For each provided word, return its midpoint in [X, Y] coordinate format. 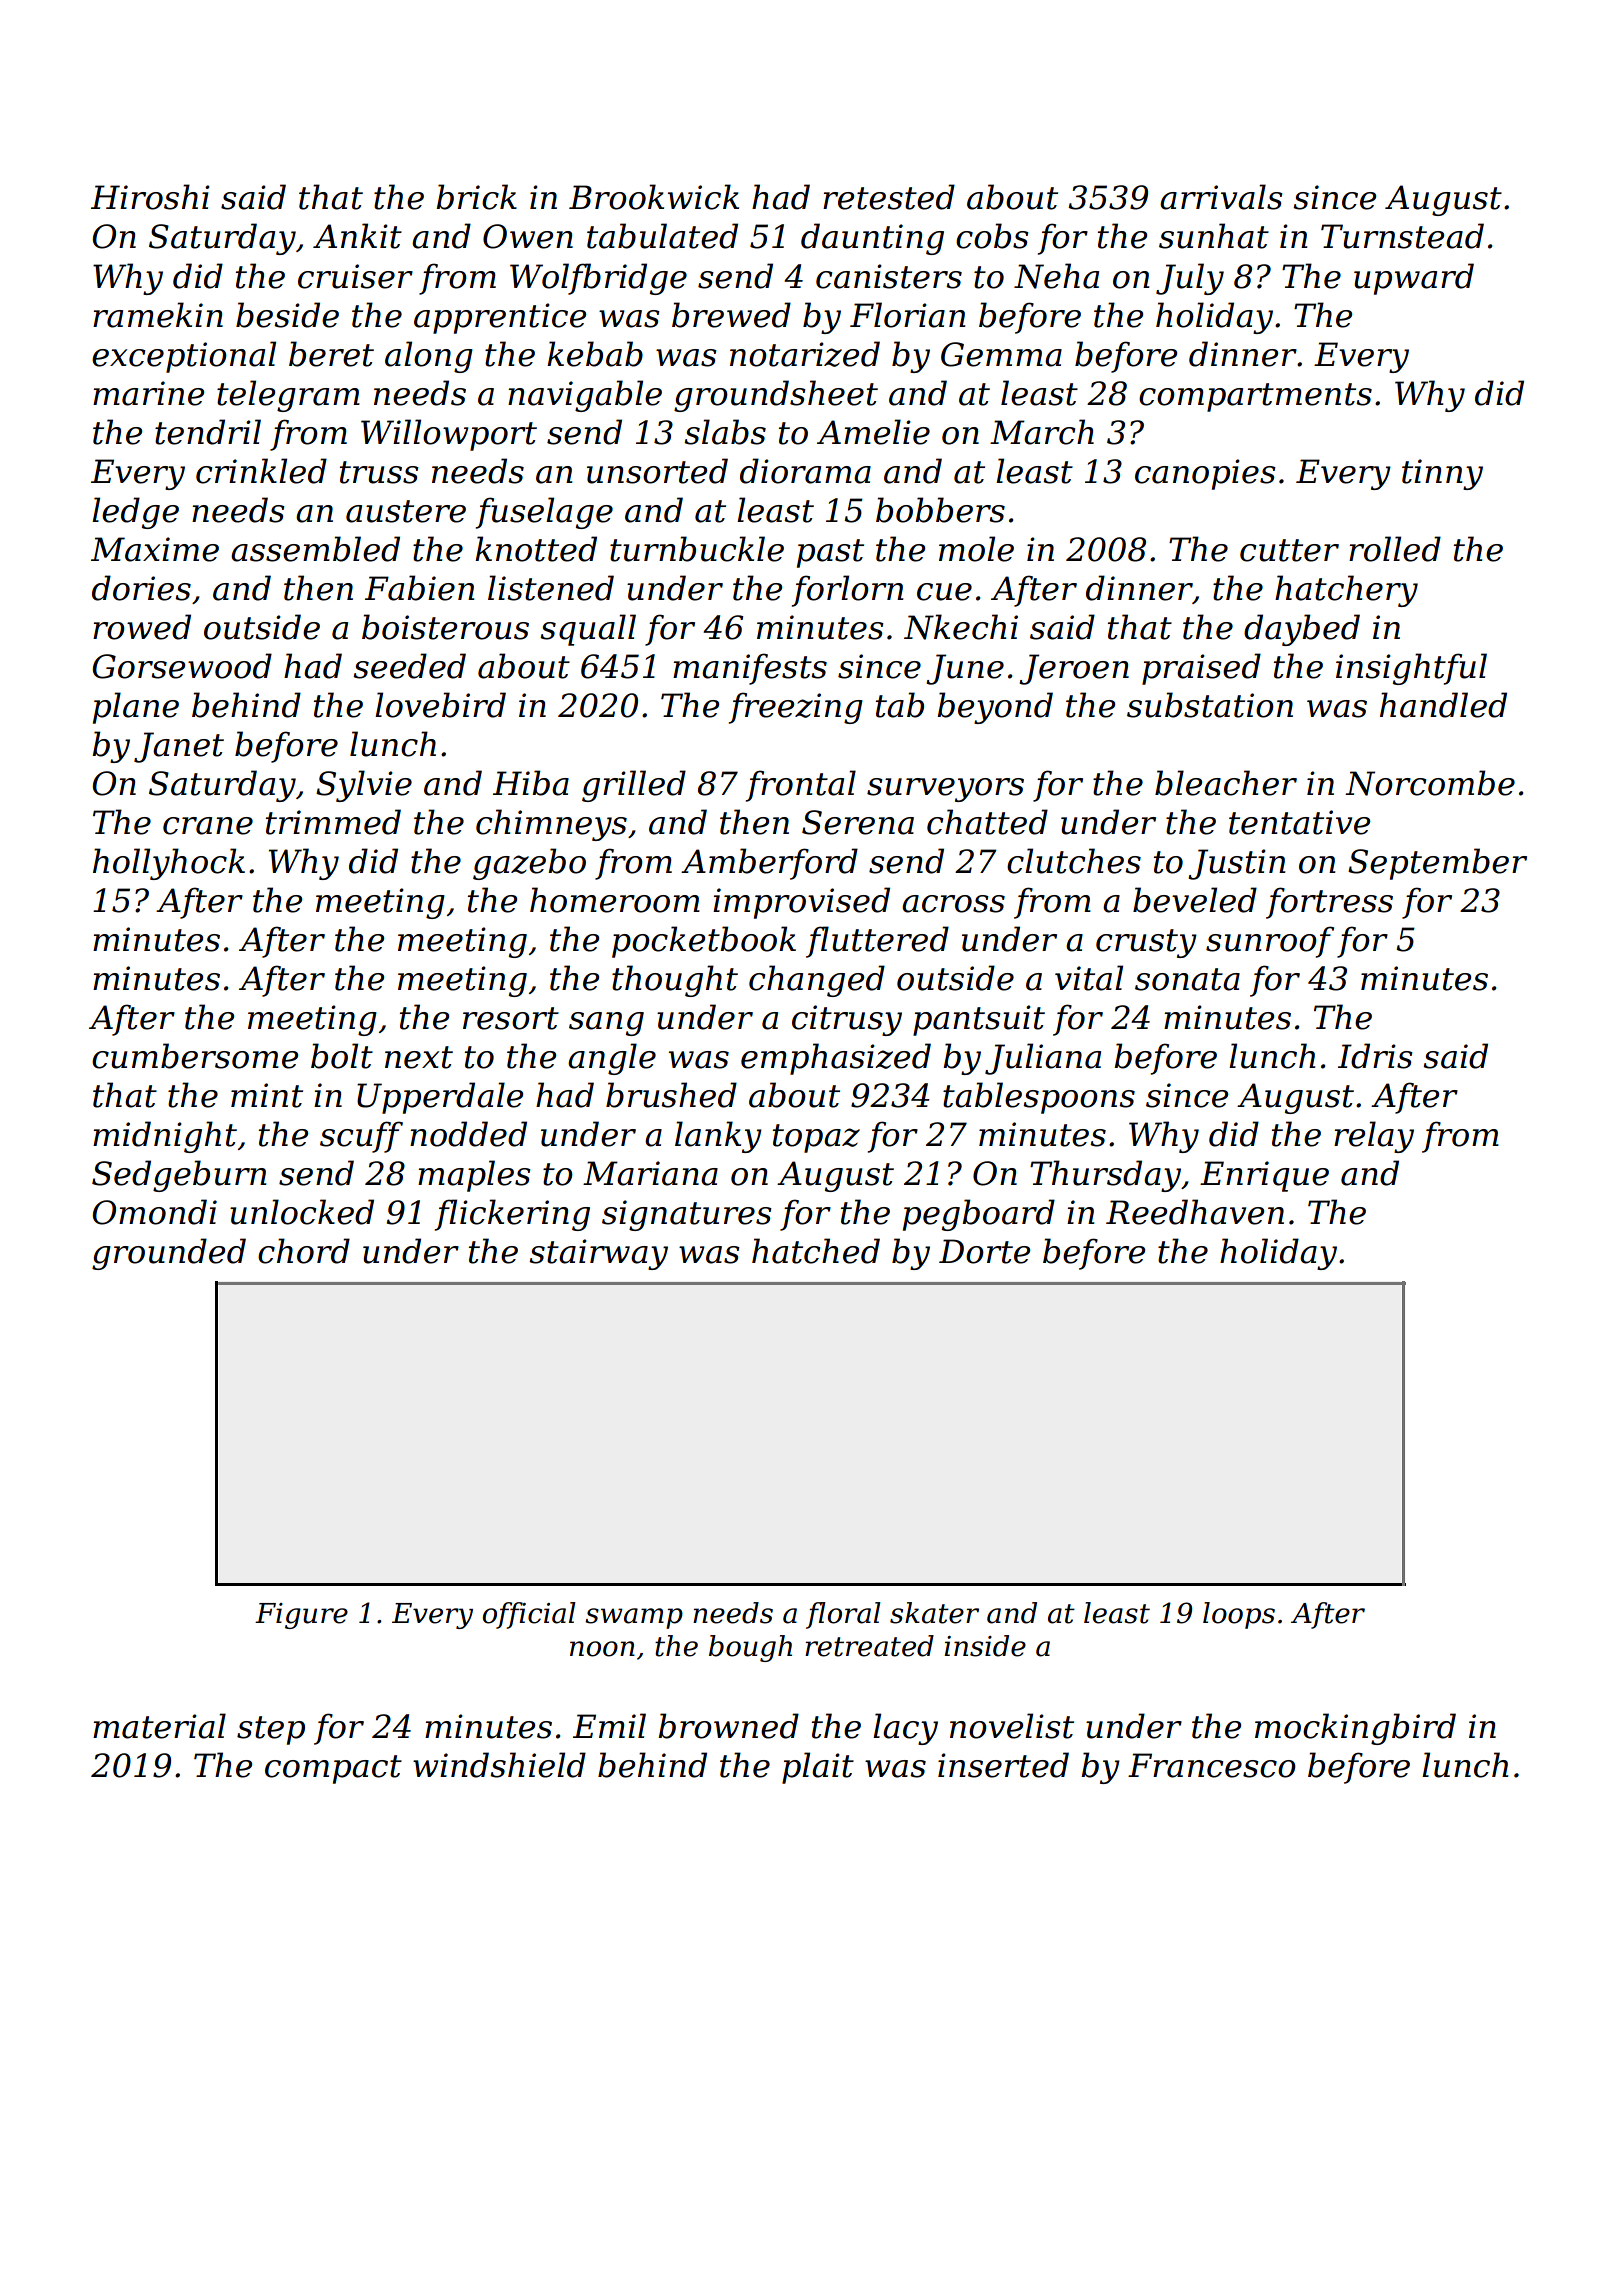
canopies [1205, 474]
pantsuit [979, 1020]
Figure [301, 1616]
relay [1374, 1137]
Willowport [449, 435]
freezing [796, 708]
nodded [468, 1134]
